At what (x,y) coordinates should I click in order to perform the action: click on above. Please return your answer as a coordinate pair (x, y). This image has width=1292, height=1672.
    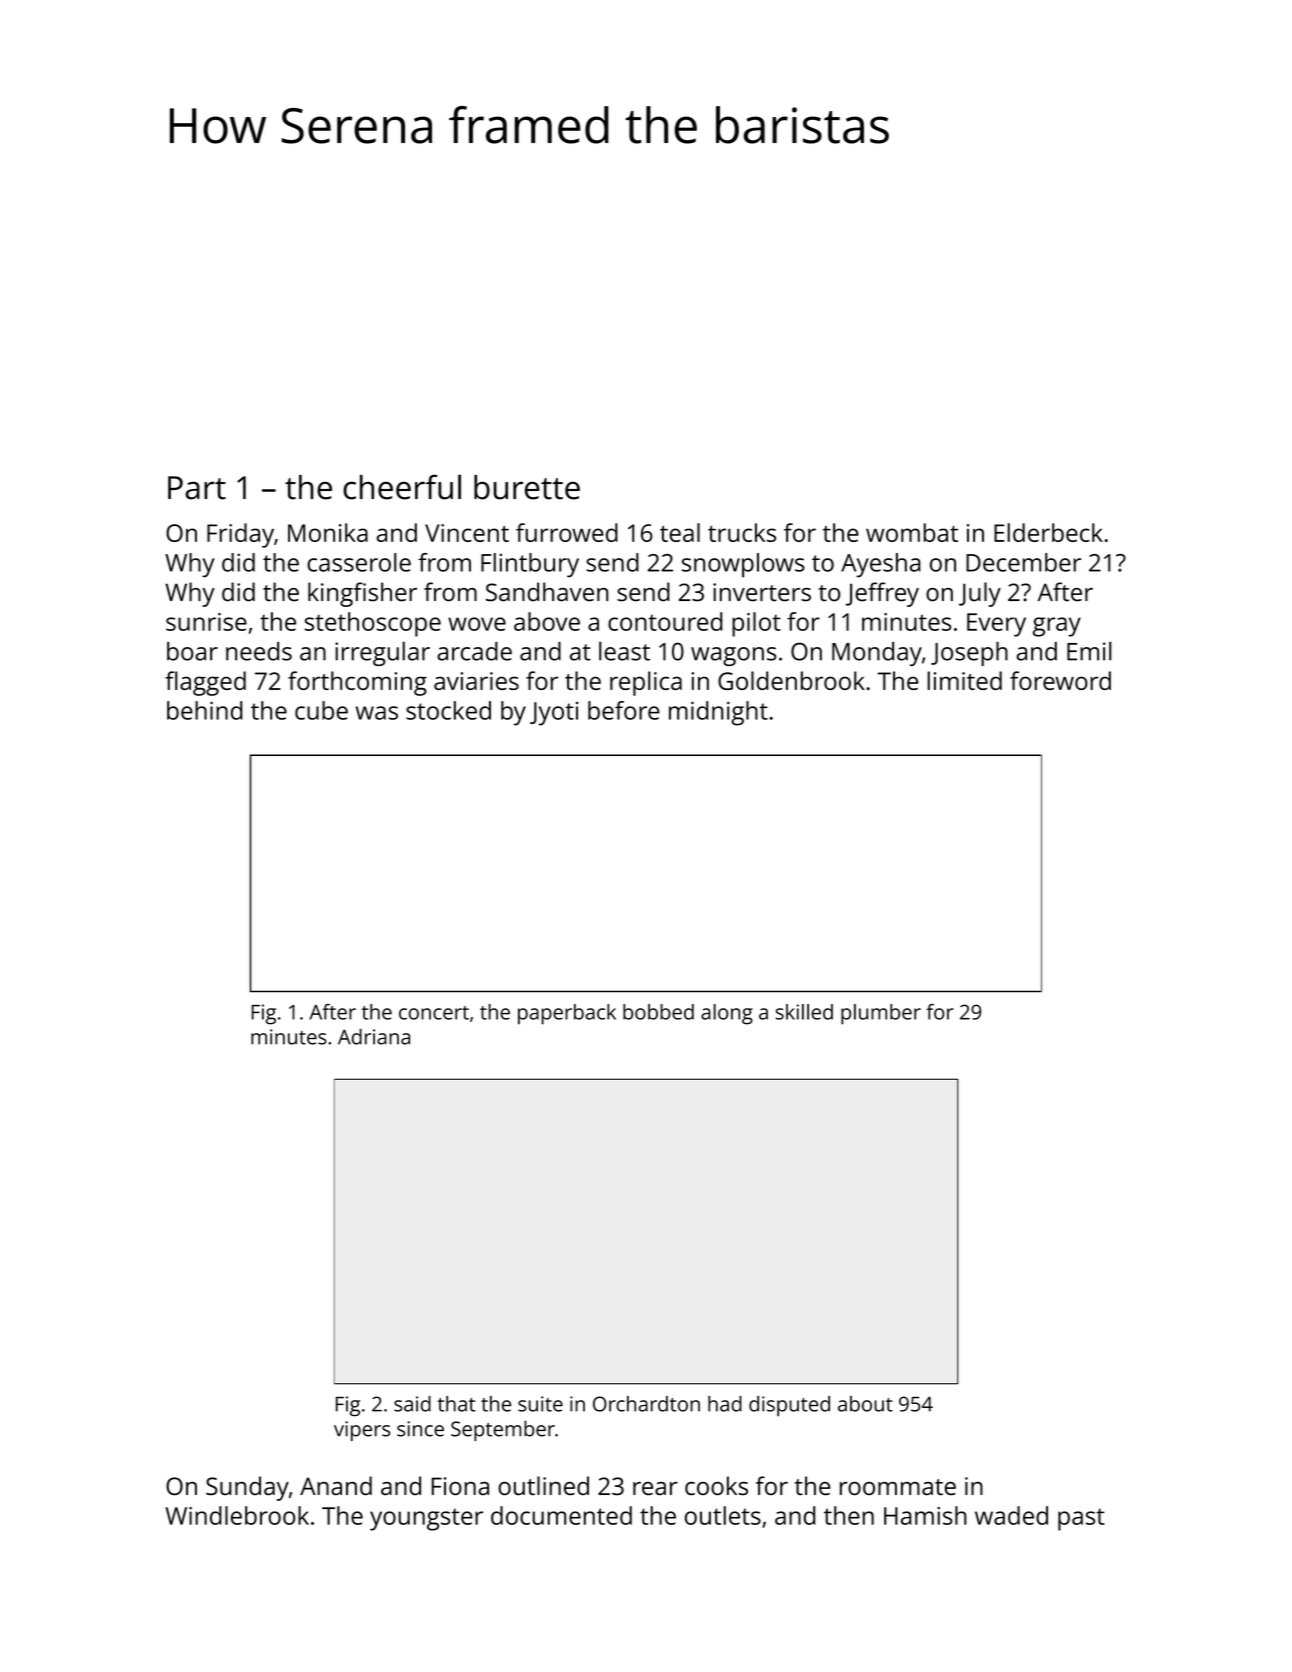
    Looking at the image, I should click on (547, 621).
